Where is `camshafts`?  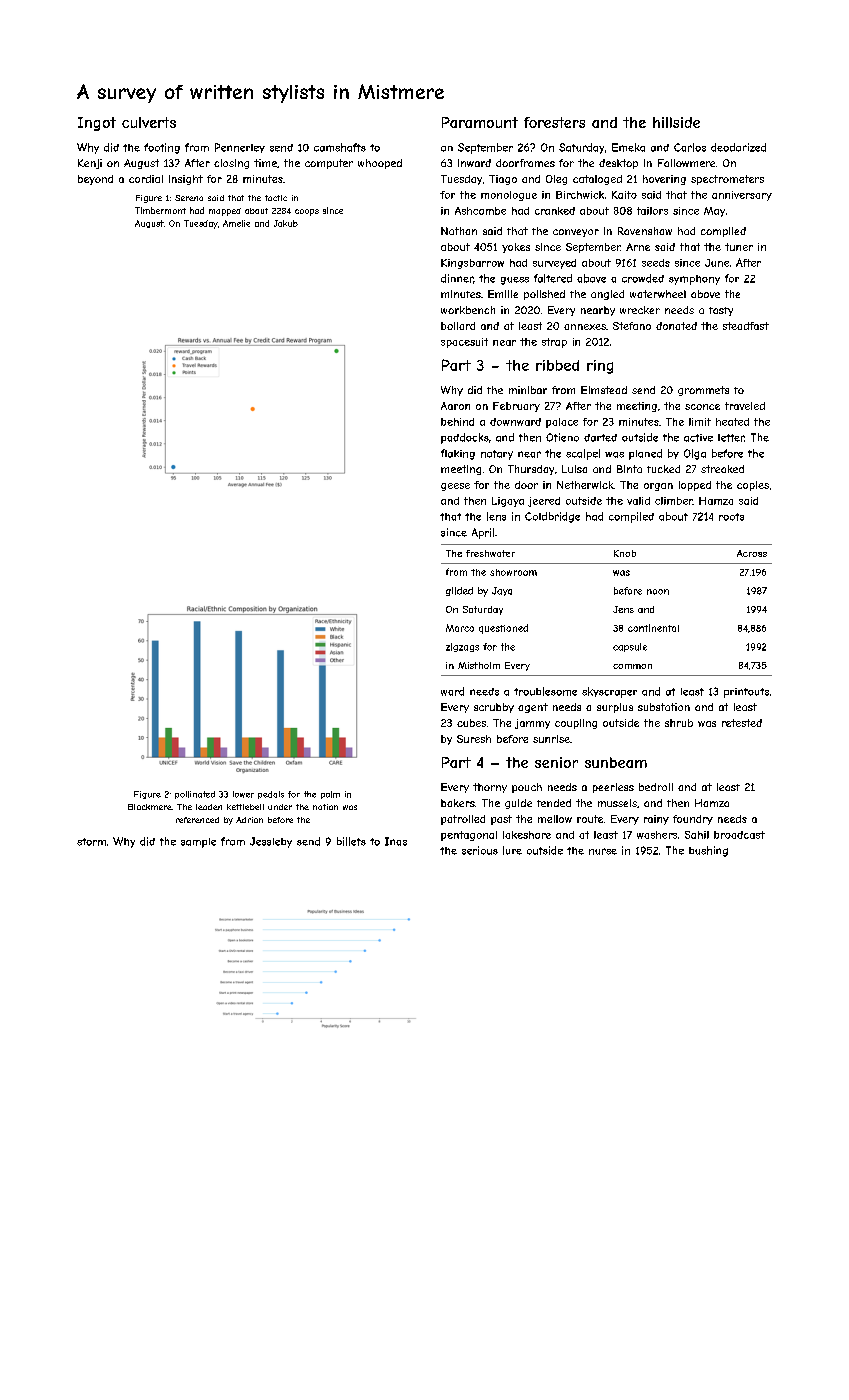
camshafts is located at coordinates (340, 147).
